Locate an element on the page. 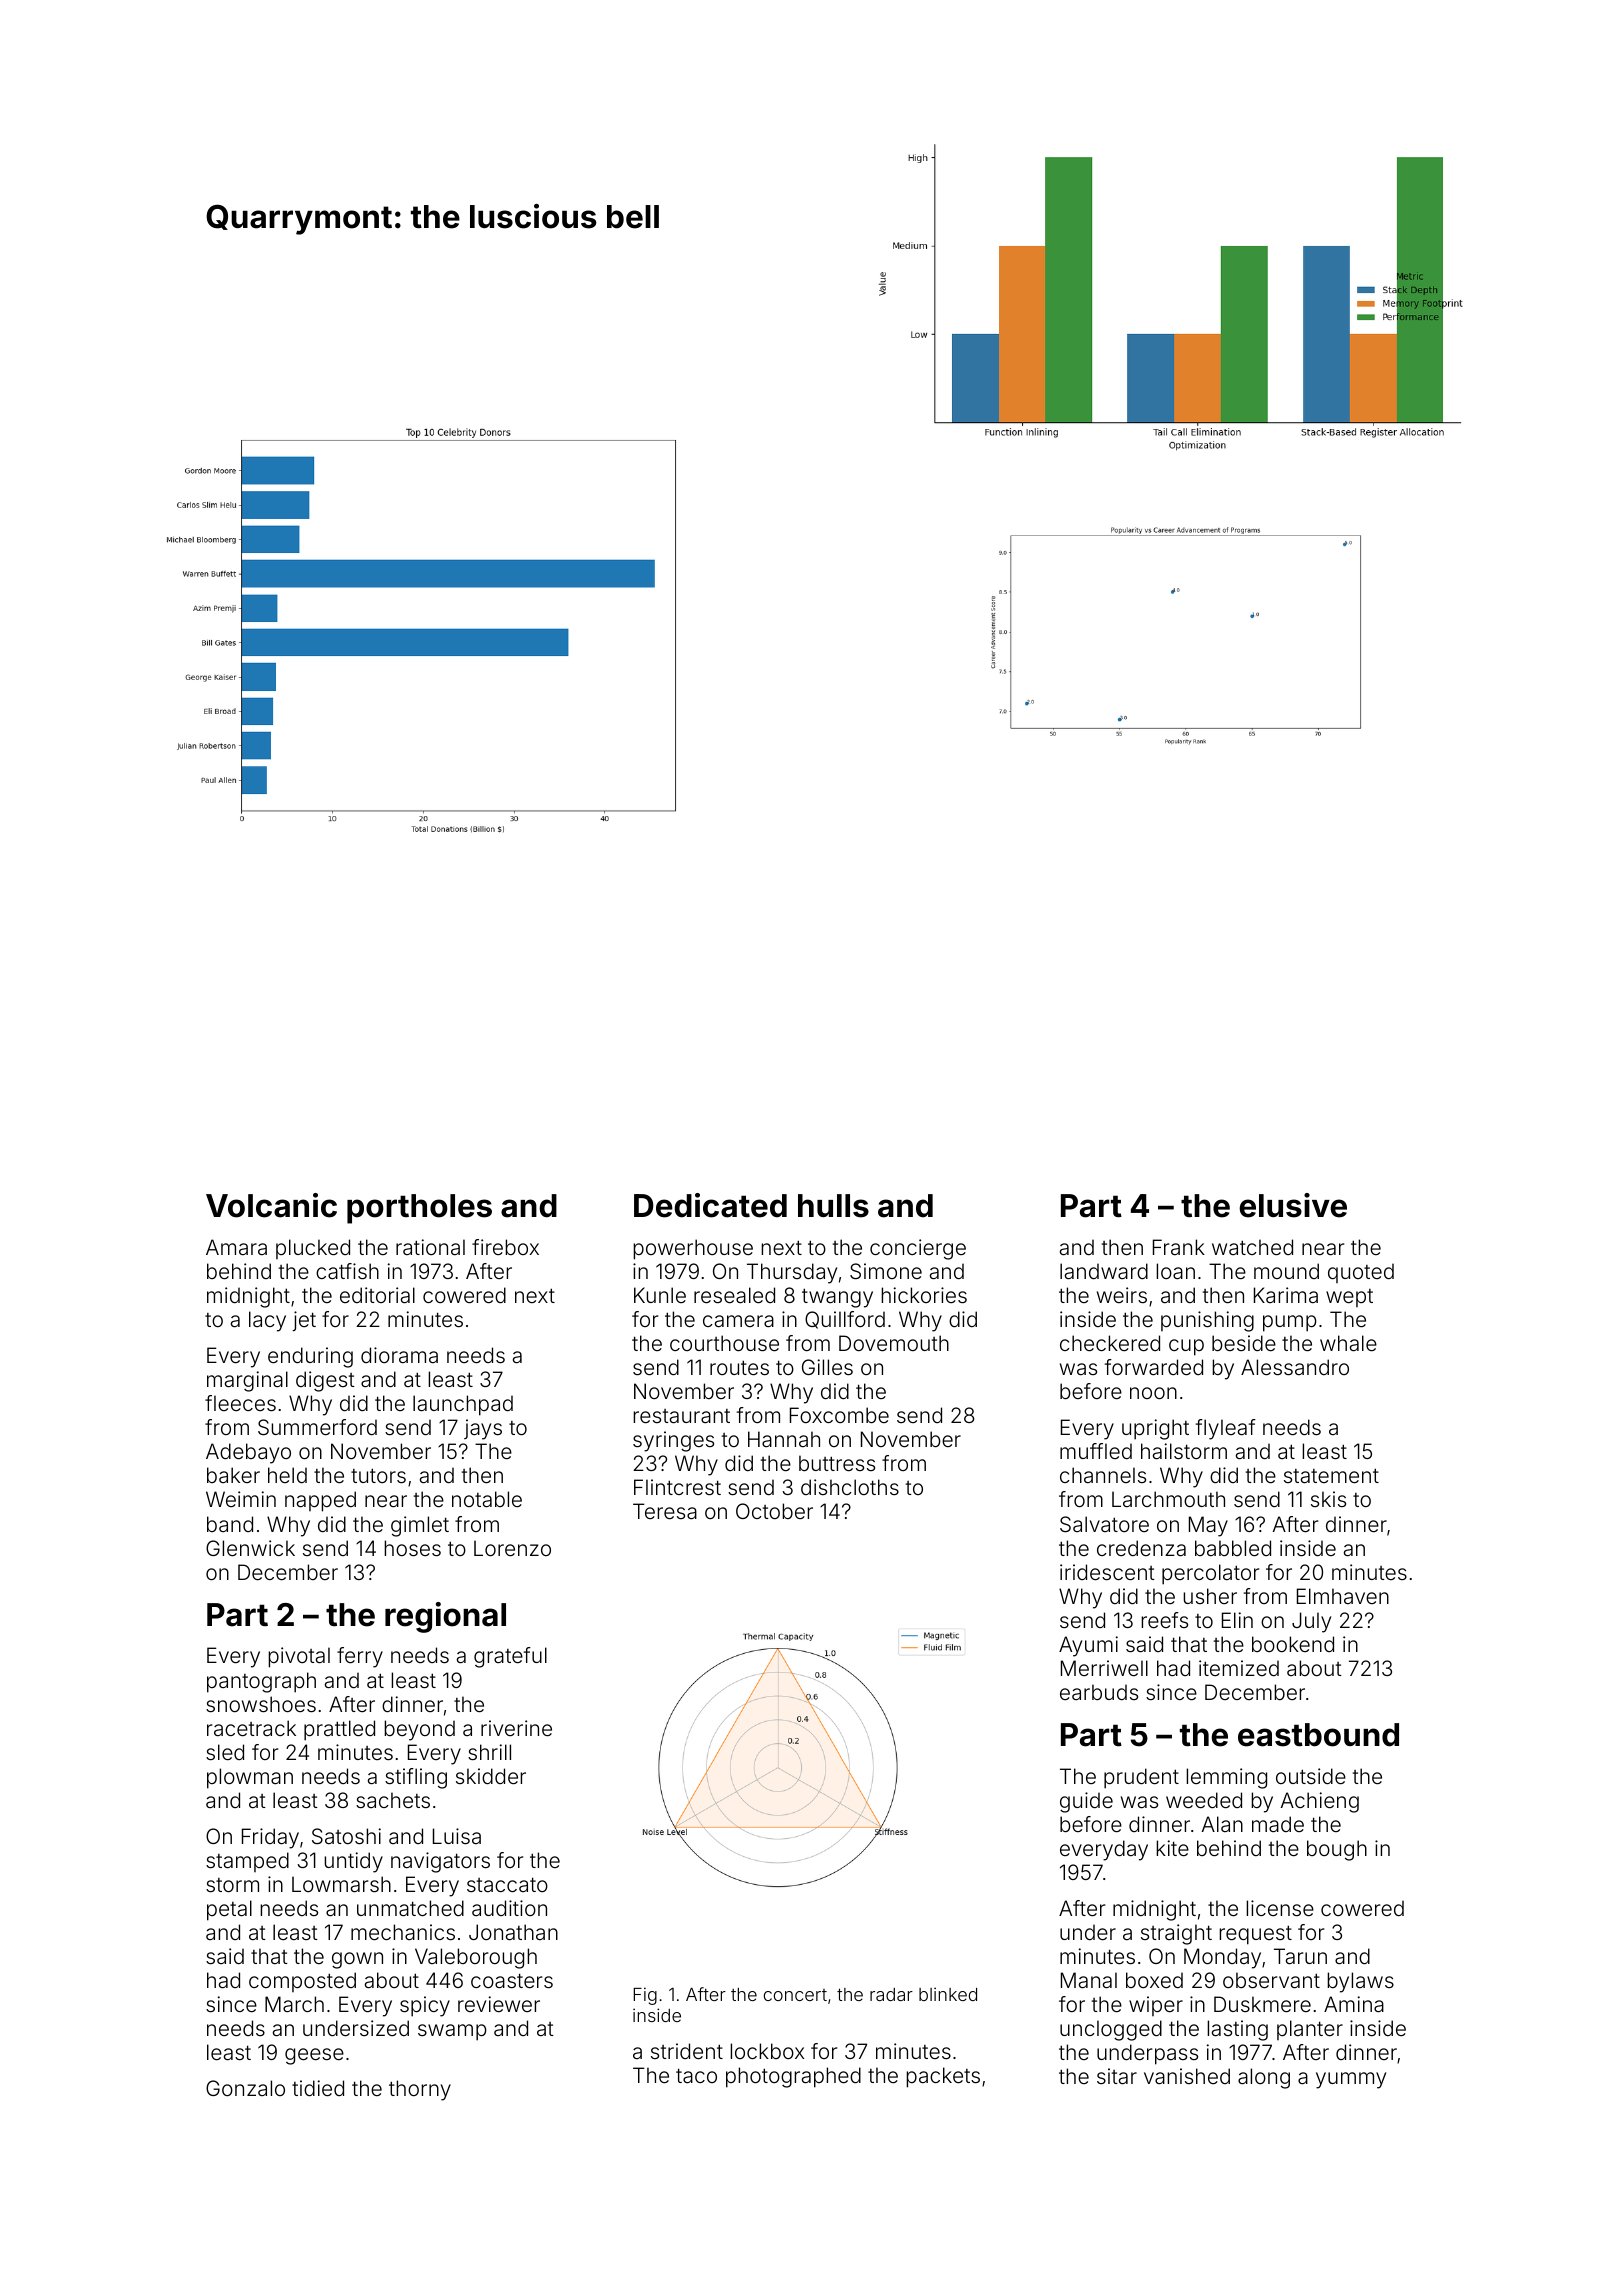  bough is located at coordinates (1337, 1850).
